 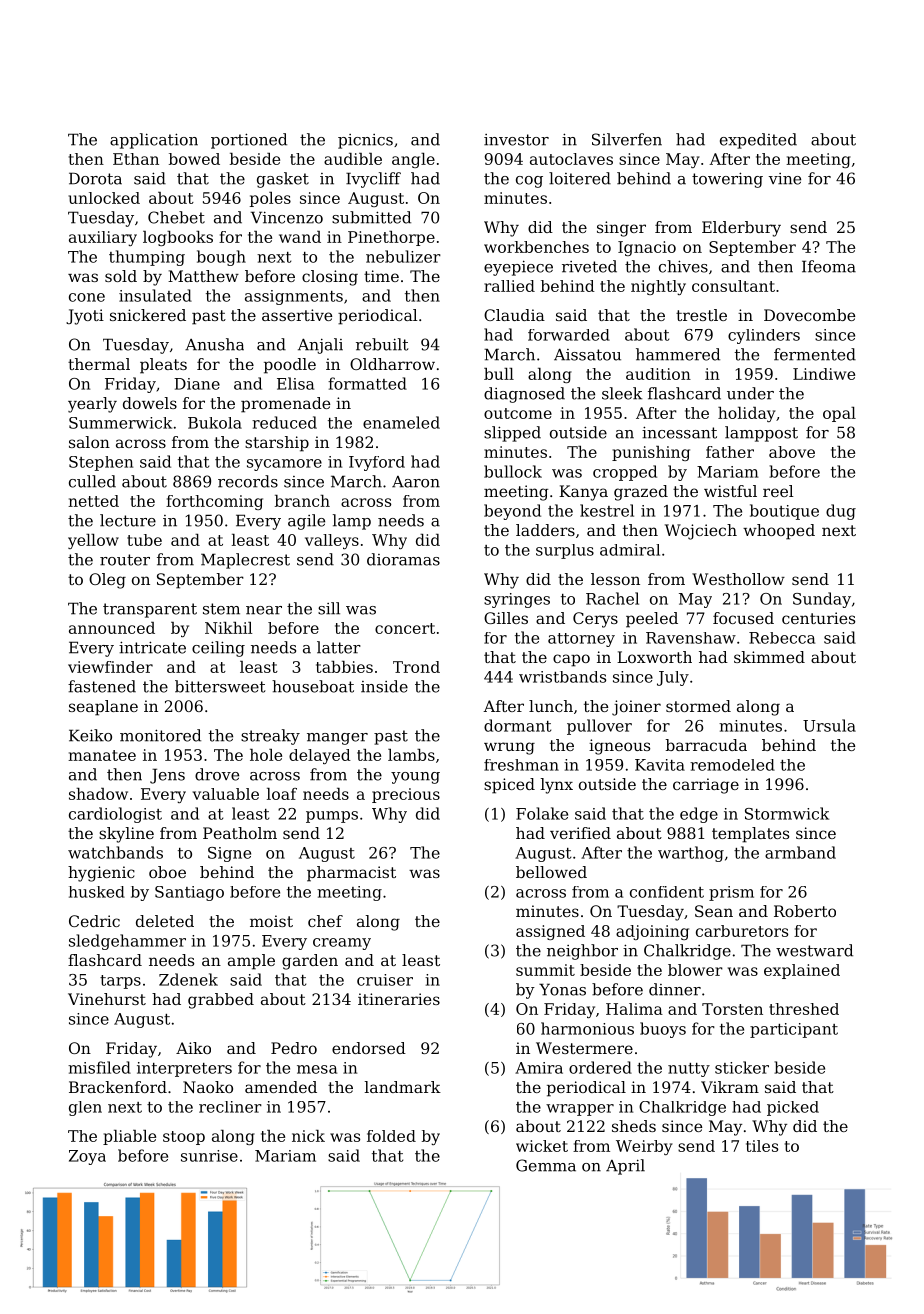 What do you see at coordinates (154, 141) in the document?
I see `application` at bounding box center [154, 141].
